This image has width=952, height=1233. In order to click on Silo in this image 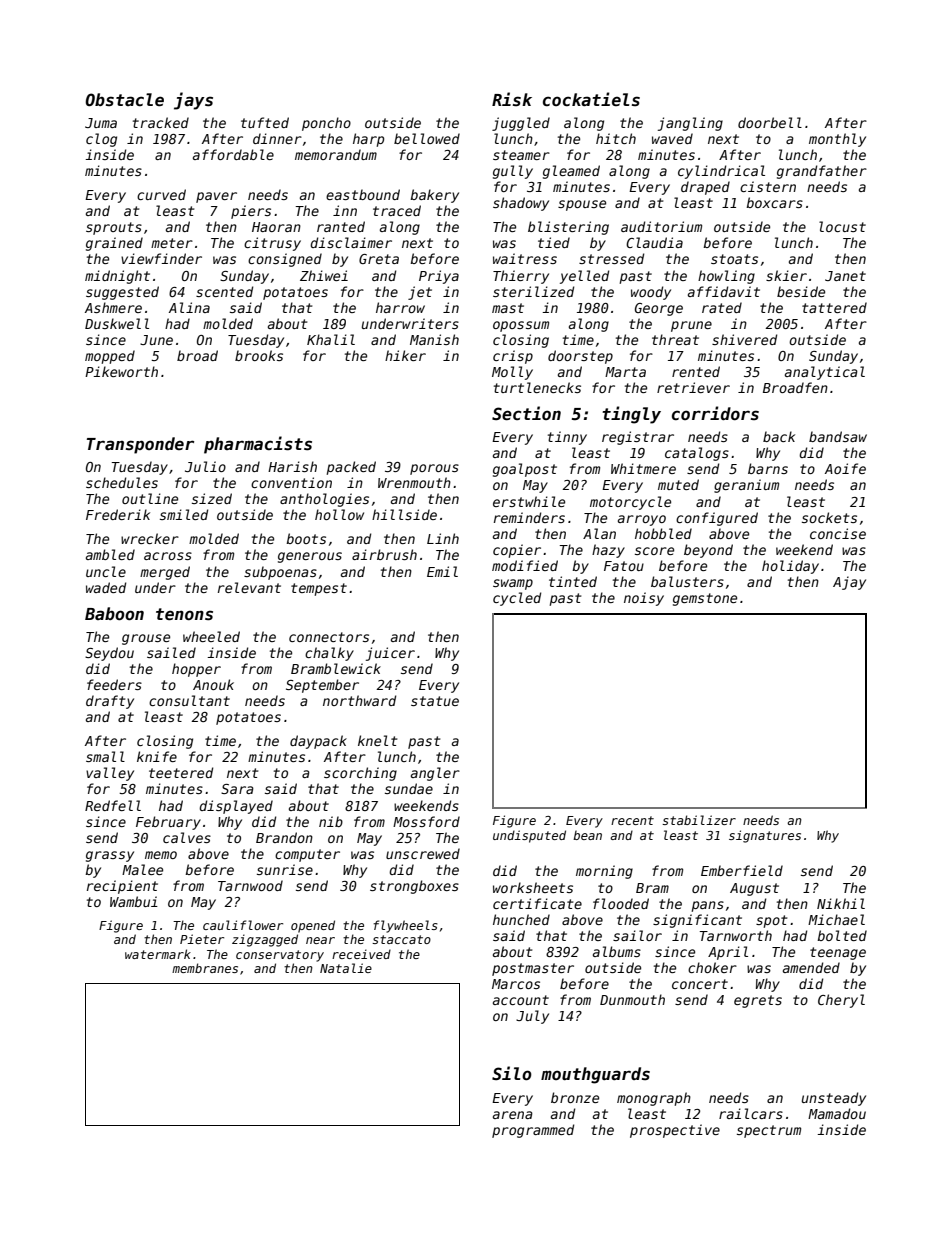, I will do `click(512, 1073)`.
